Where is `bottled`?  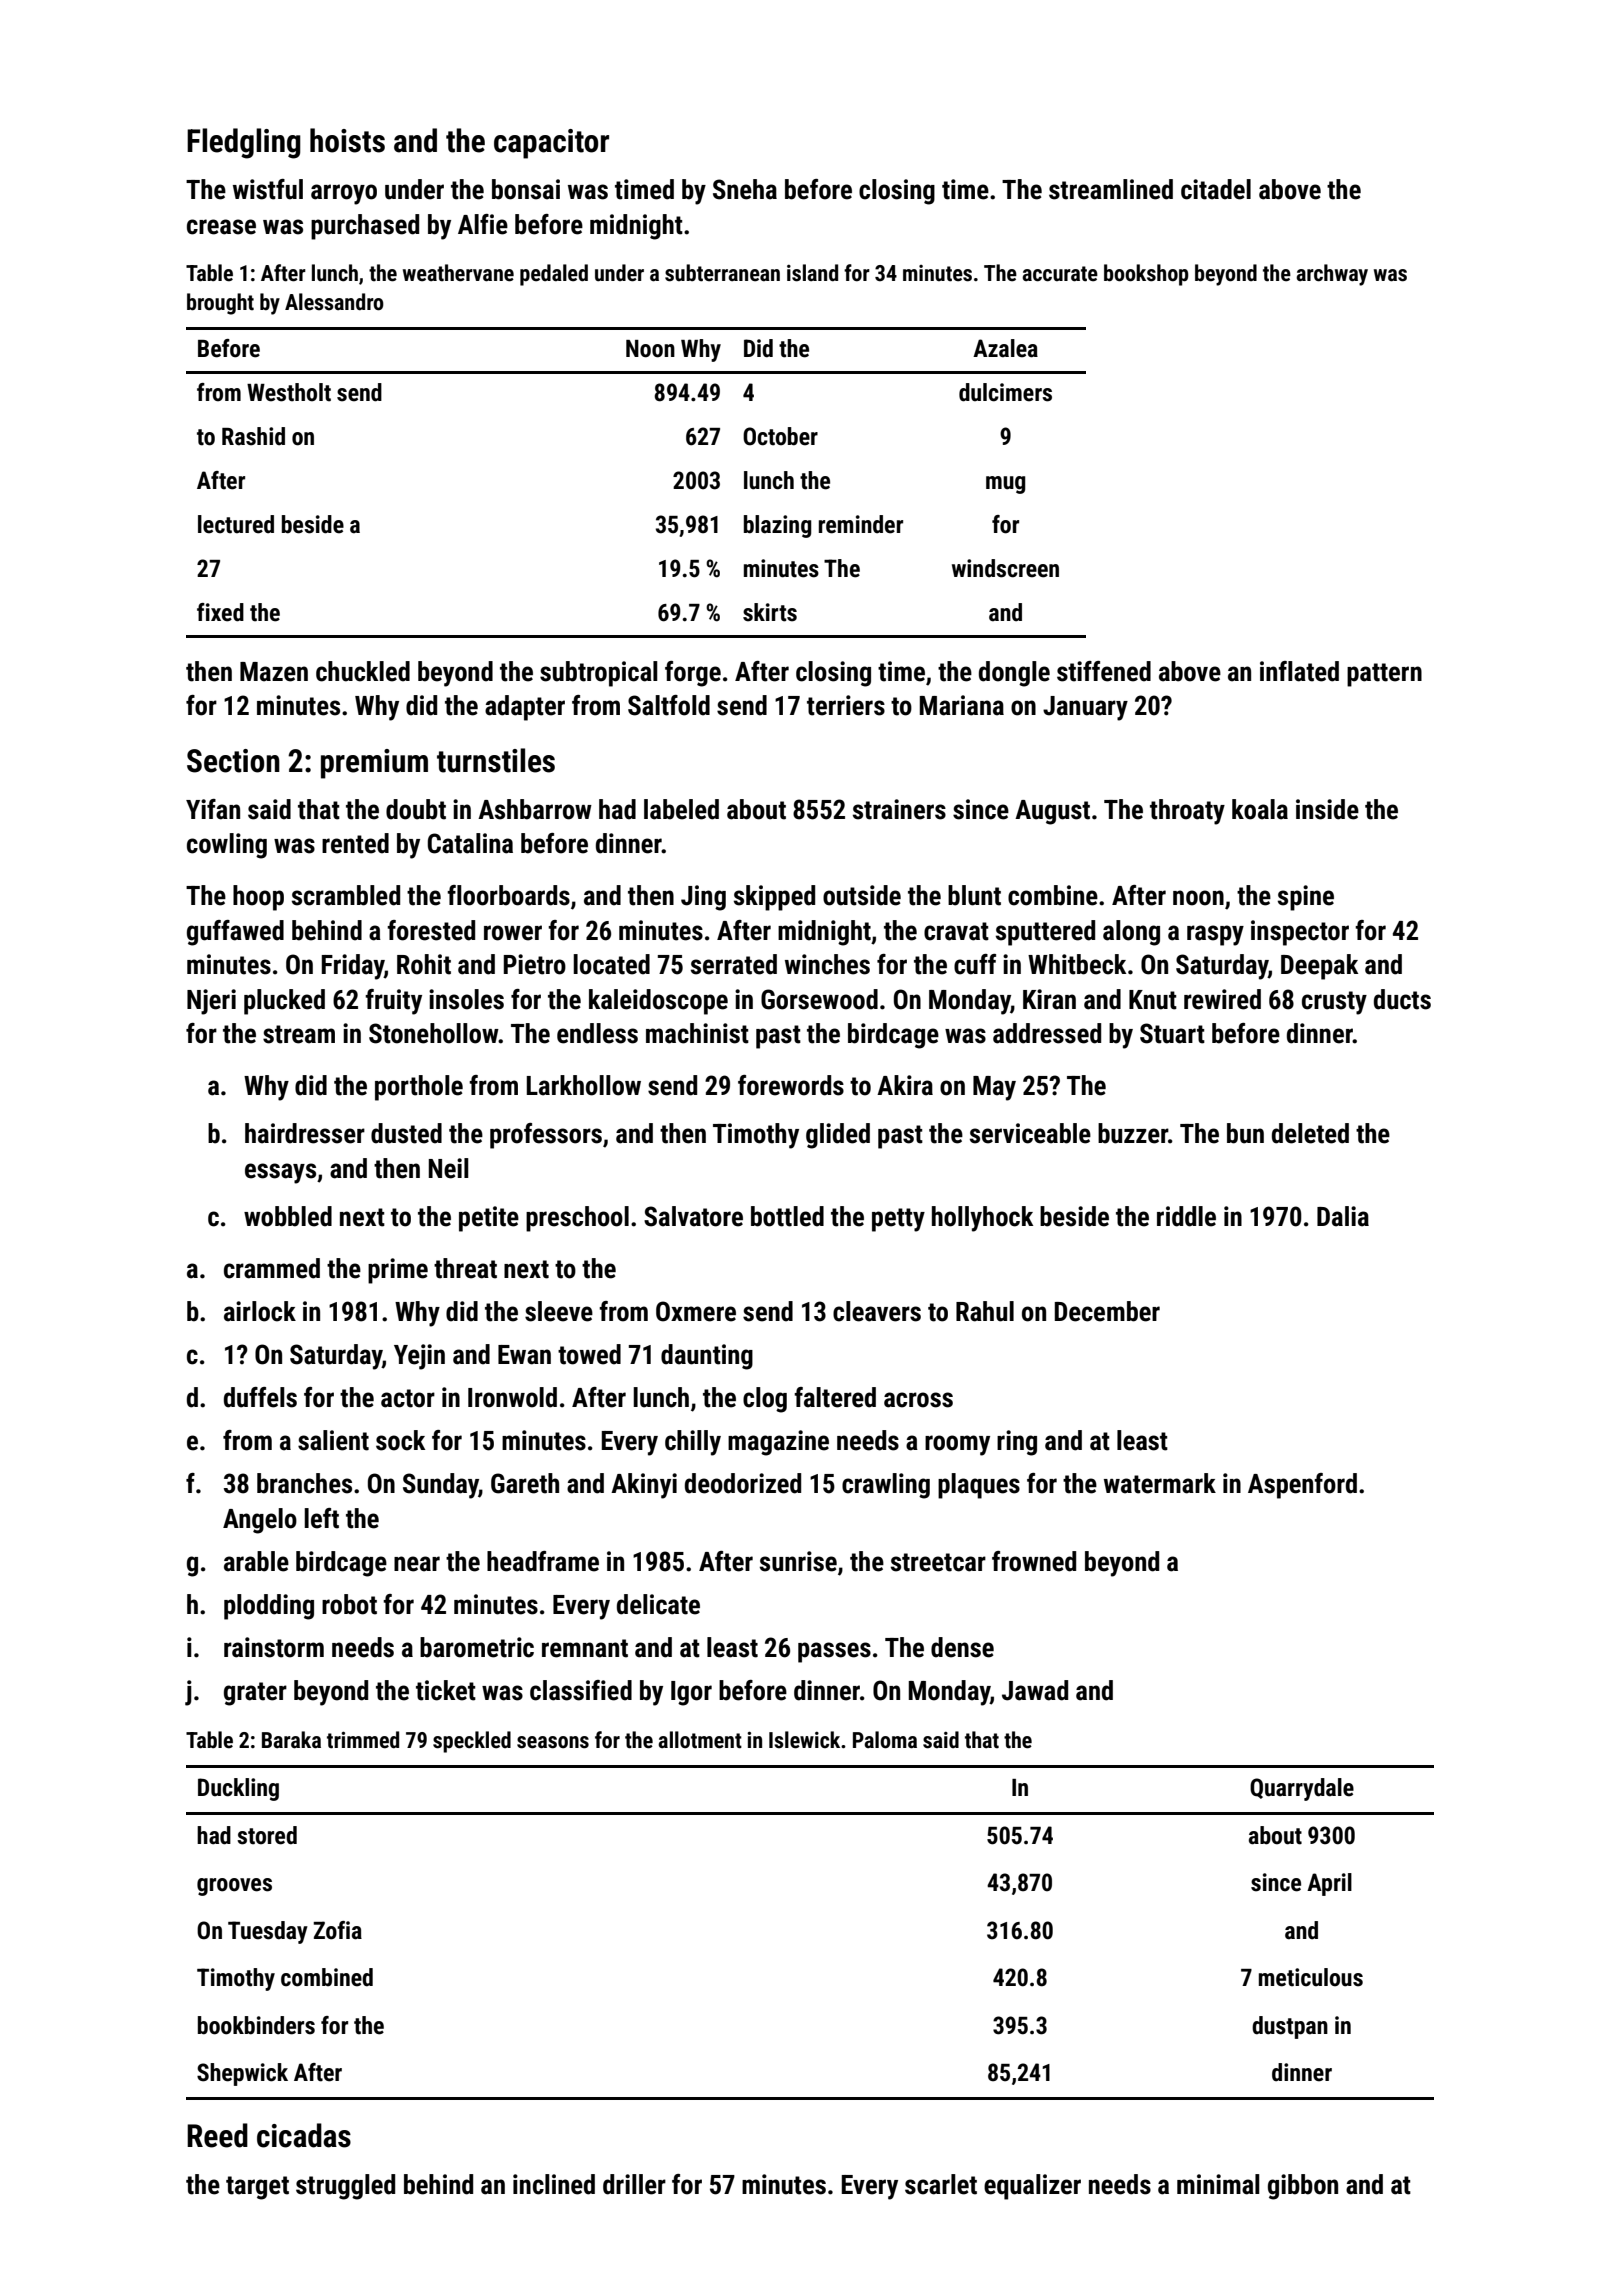 bottled is located at coordinates (787, 1216).
